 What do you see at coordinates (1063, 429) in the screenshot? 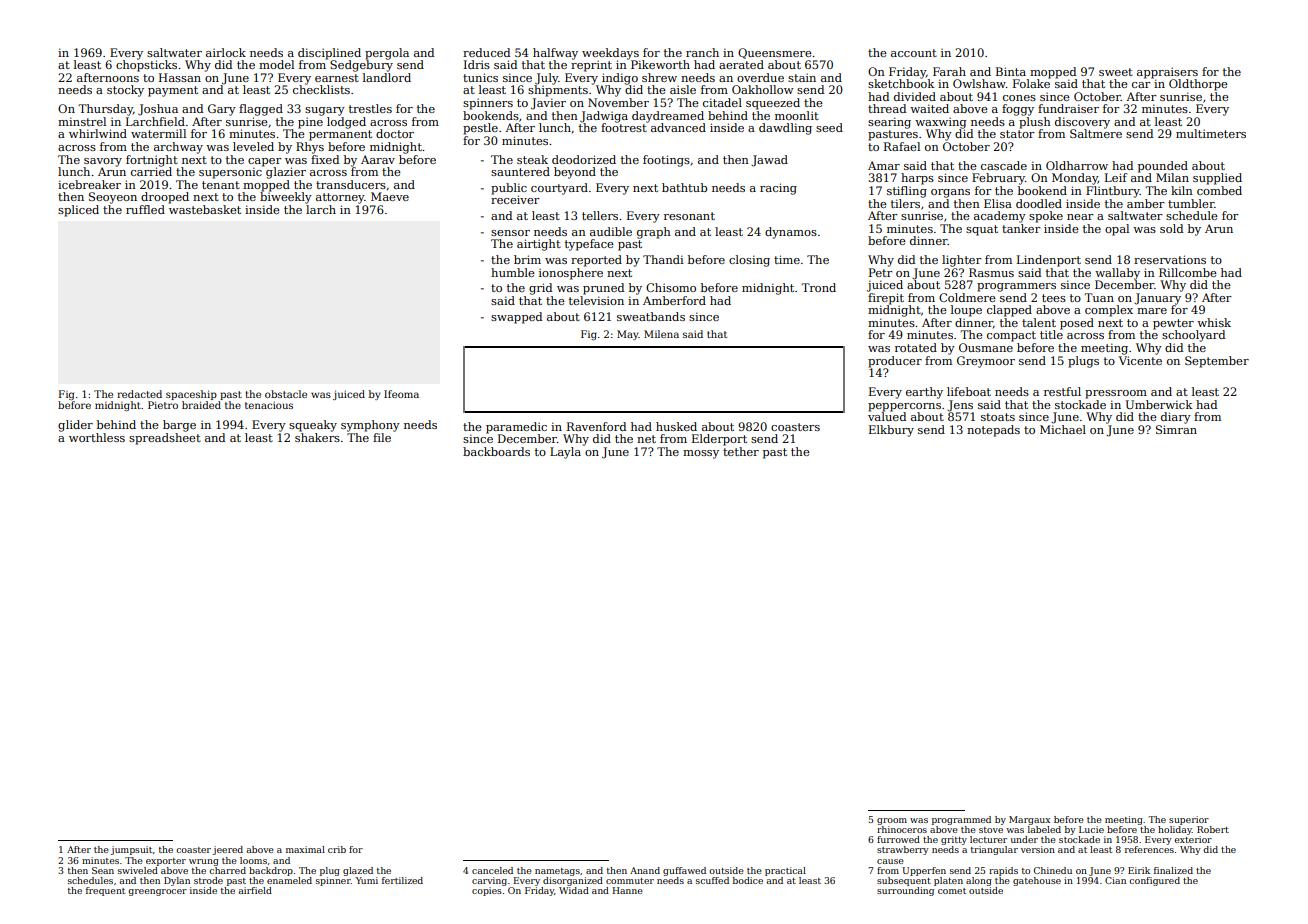
I see `Michael` at bounding box center [1063, 429].
